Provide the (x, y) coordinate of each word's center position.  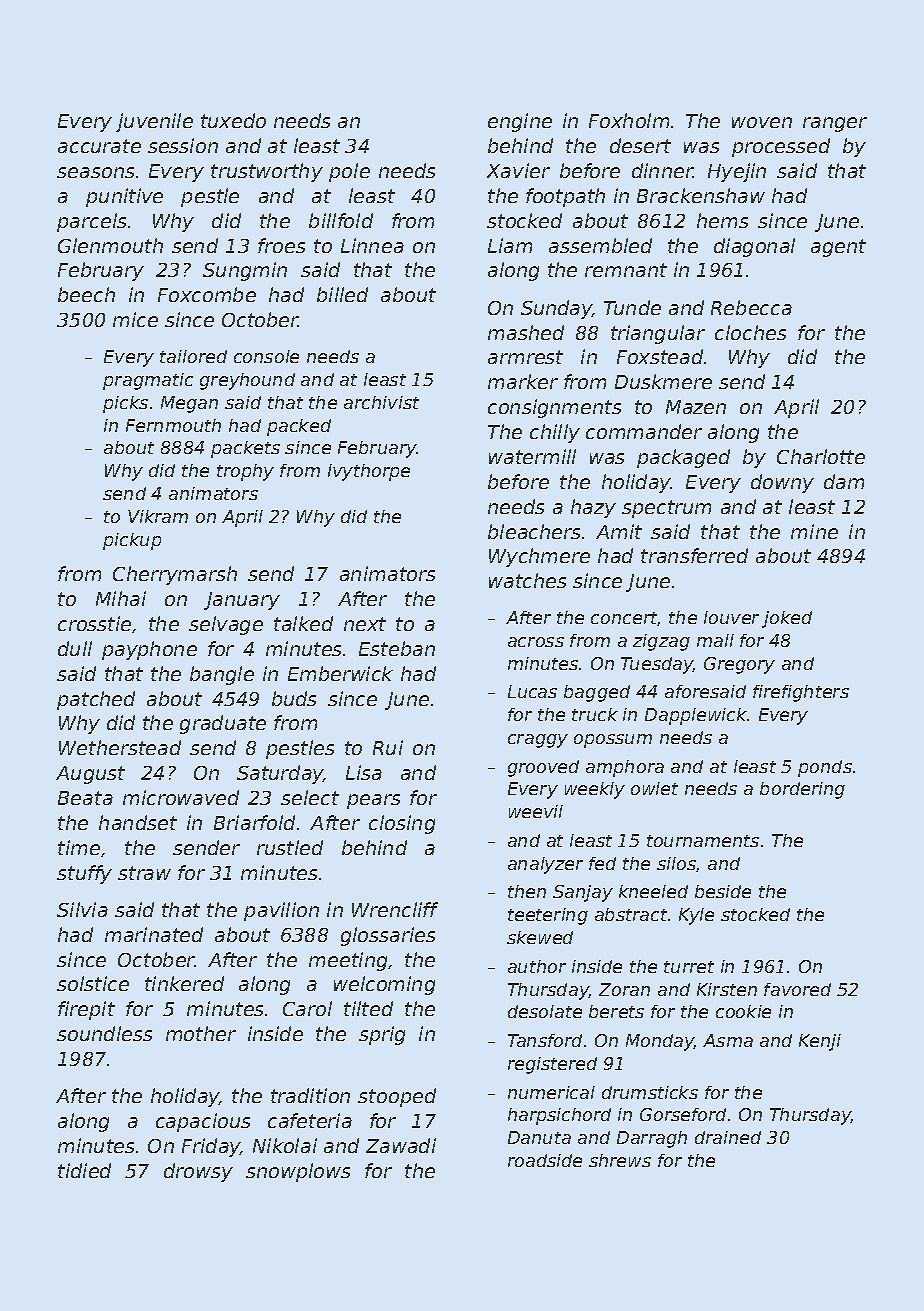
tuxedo (233, 120)
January (242, 601)
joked (787, 619)
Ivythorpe (369, 472)
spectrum (666, 509)
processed (781, 147)
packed (299, 427)
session (183, 145)
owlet (654, 788)
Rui (388, 747)
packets (245, 449)
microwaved (181, 797)
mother (201, 1033)
